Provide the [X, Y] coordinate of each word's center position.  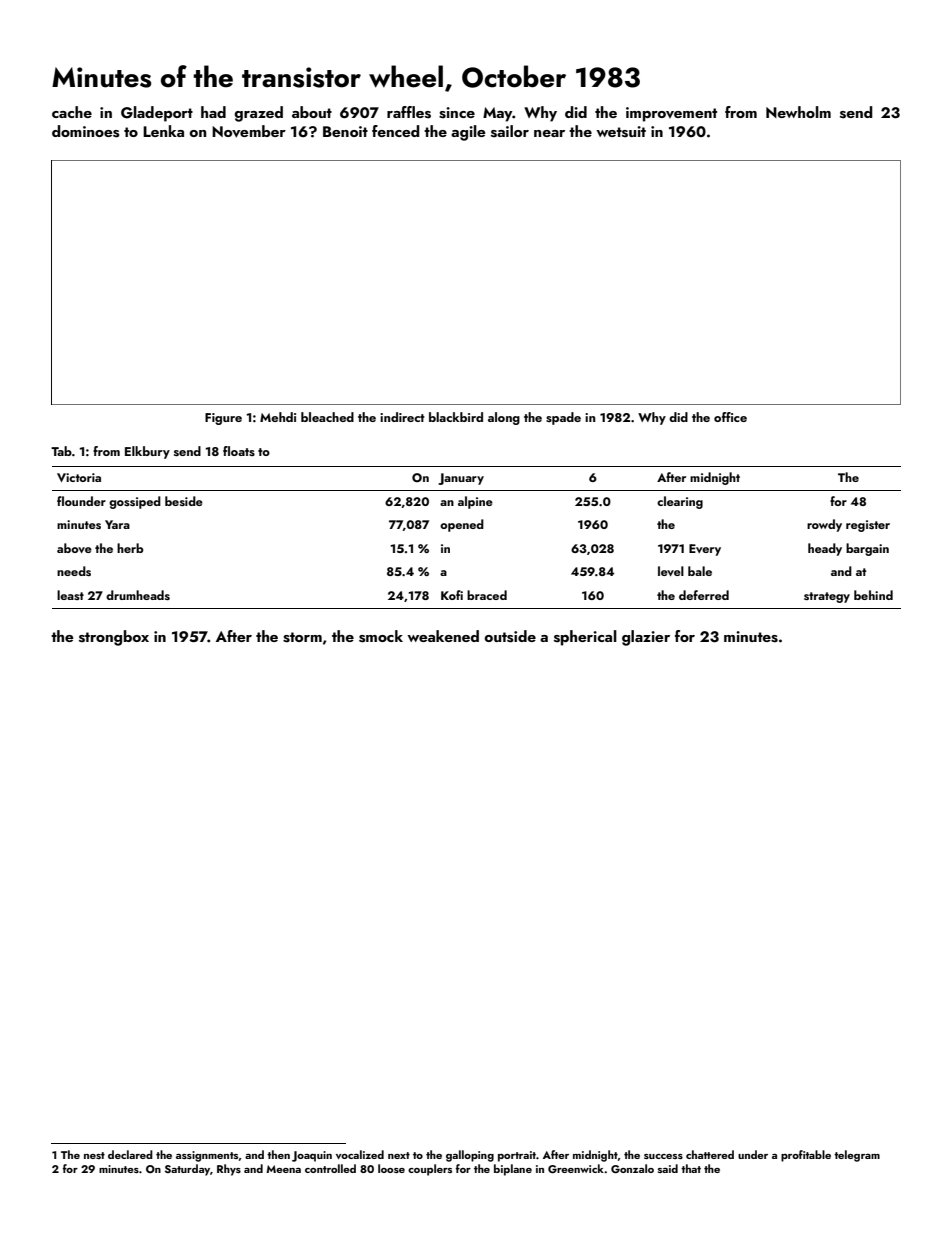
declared [130, 1154]
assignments [207, 1156]
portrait [517, 1156]
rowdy [824, 525]
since [457, 113]
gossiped [135, 502]
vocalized [360, 1154]
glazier [646, 638]
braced [487, 595]
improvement [671, 114]
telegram [857, 1156]
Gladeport [157, 114]
